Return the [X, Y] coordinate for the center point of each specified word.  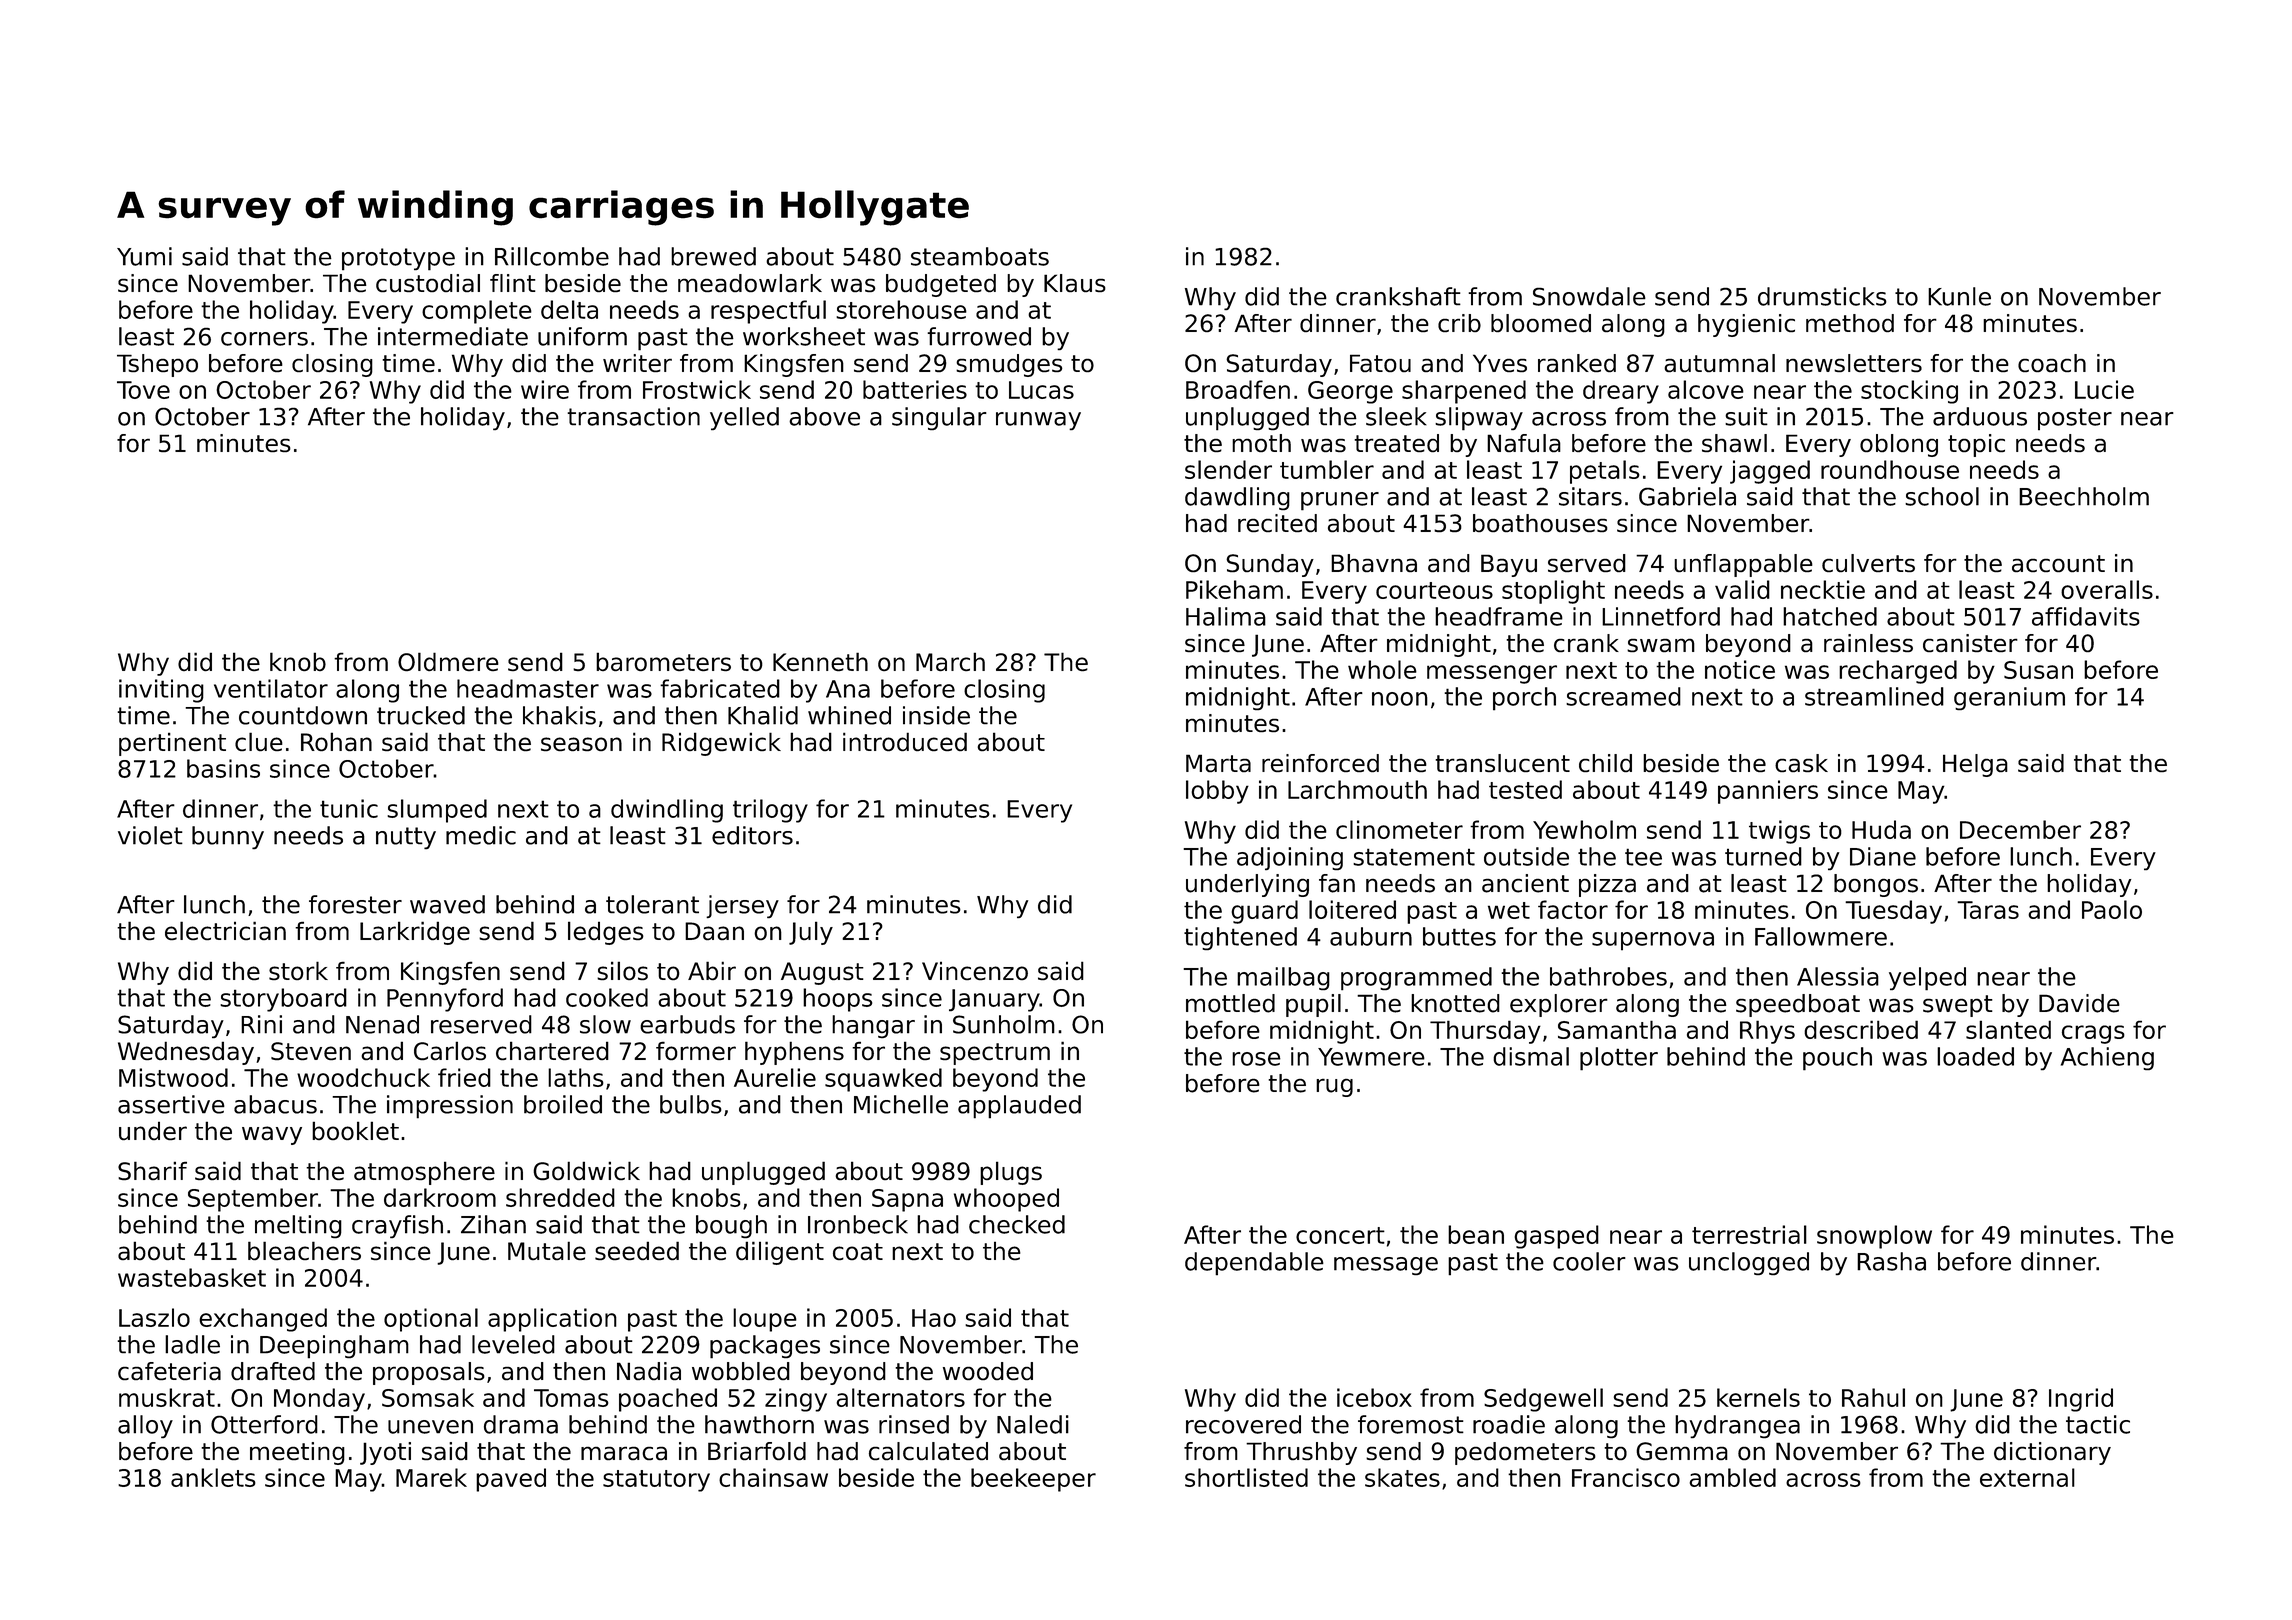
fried [464, 1077]
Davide [2079, 1003]
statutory [656, 1481]
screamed [1623, 696]
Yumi [144, 256]
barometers [663, 661]
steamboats [980, 256]
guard [1264, 912]
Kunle [1959, 296]
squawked [883, 1080]
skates [1402, 1477]
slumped [437, 811]
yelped [1927, 979]
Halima [1226, 616]
